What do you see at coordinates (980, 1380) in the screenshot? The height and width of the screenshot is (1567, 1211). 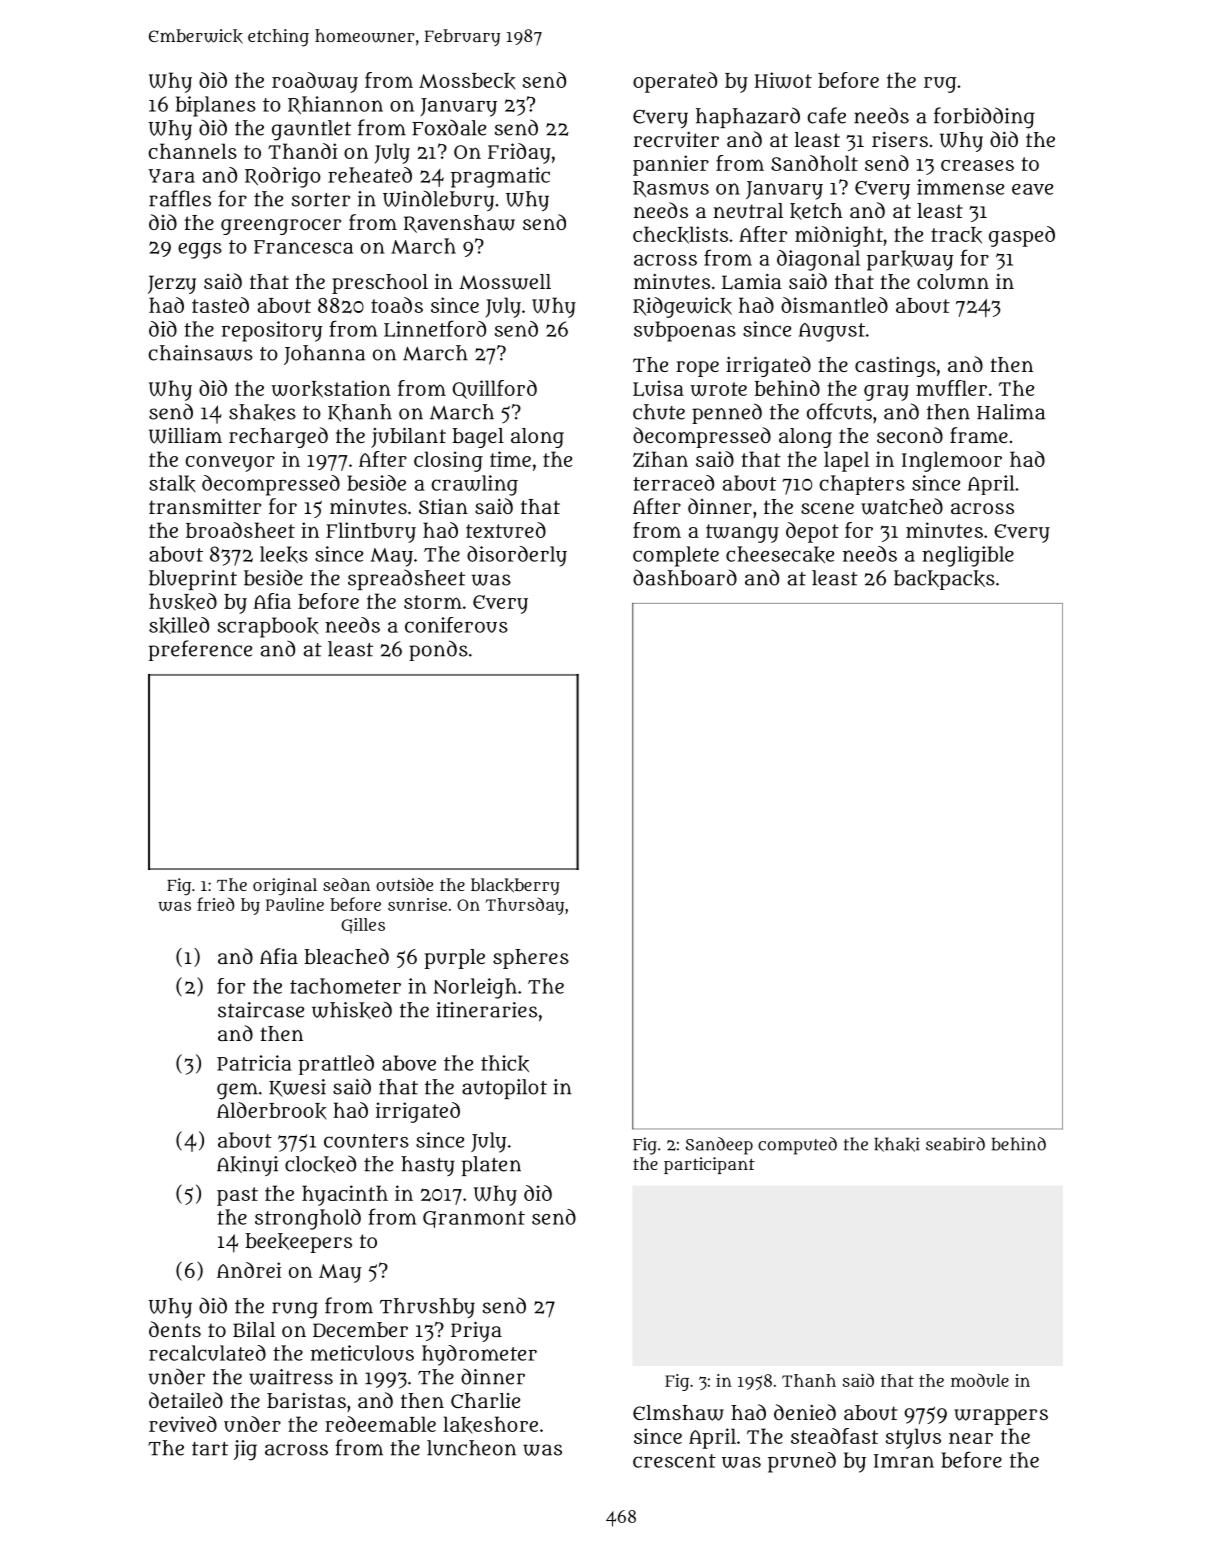 I see `module` at bounding box center [980, 1380].
